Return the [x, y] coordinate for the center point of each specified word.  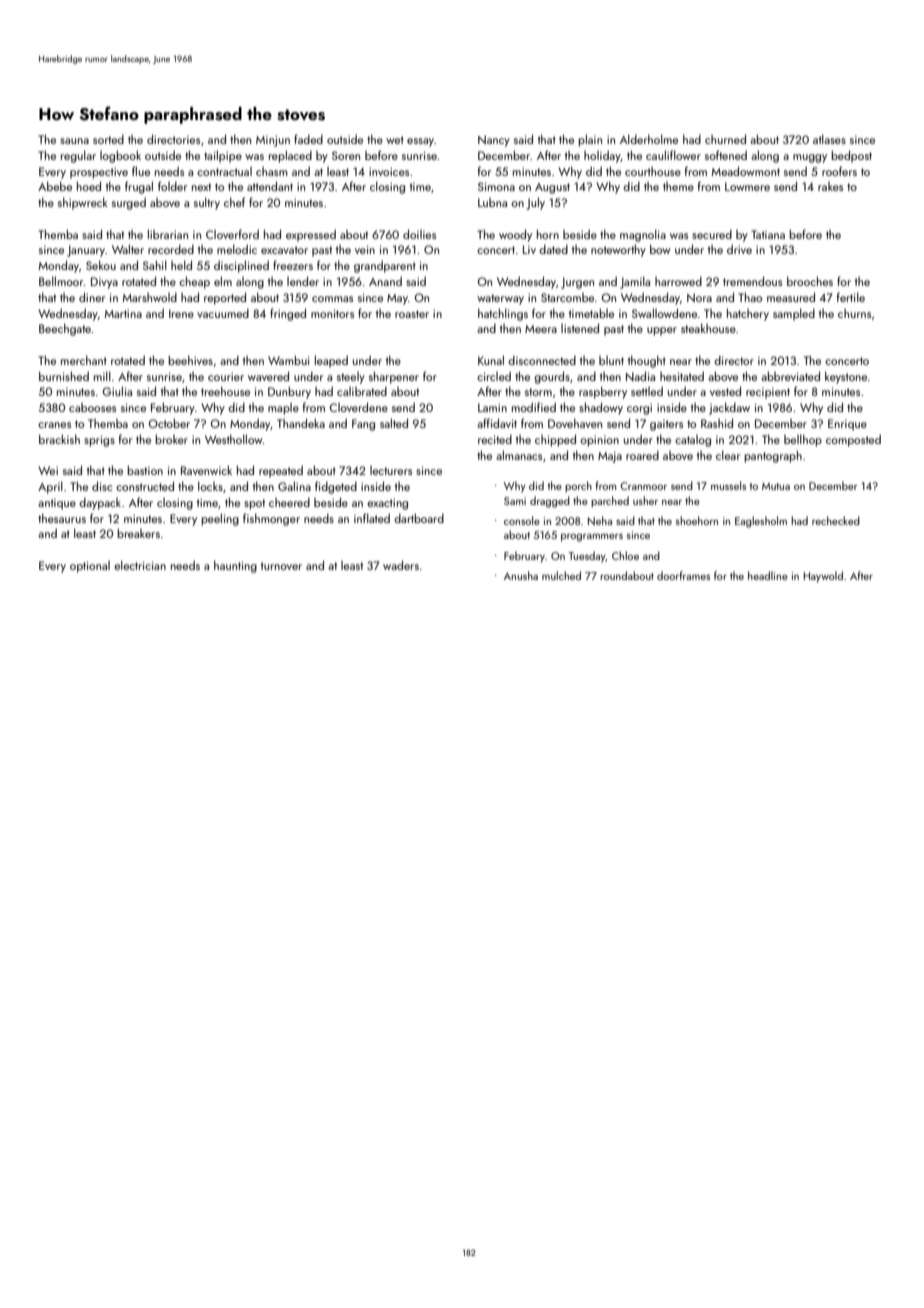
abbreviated [790, 376]
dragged [550, 502]
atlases [829, 139]
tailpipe [223, 156]
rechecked [836, 520]
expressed [311, 235]
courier [226, 376]
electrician [140, 565]
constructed [145, 486]
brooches [810, 281]
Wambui [288, 360]
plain [590, 140]
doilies [419, 234]
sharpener [394, 377]
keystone [846, 377]
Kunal [491, 360]
